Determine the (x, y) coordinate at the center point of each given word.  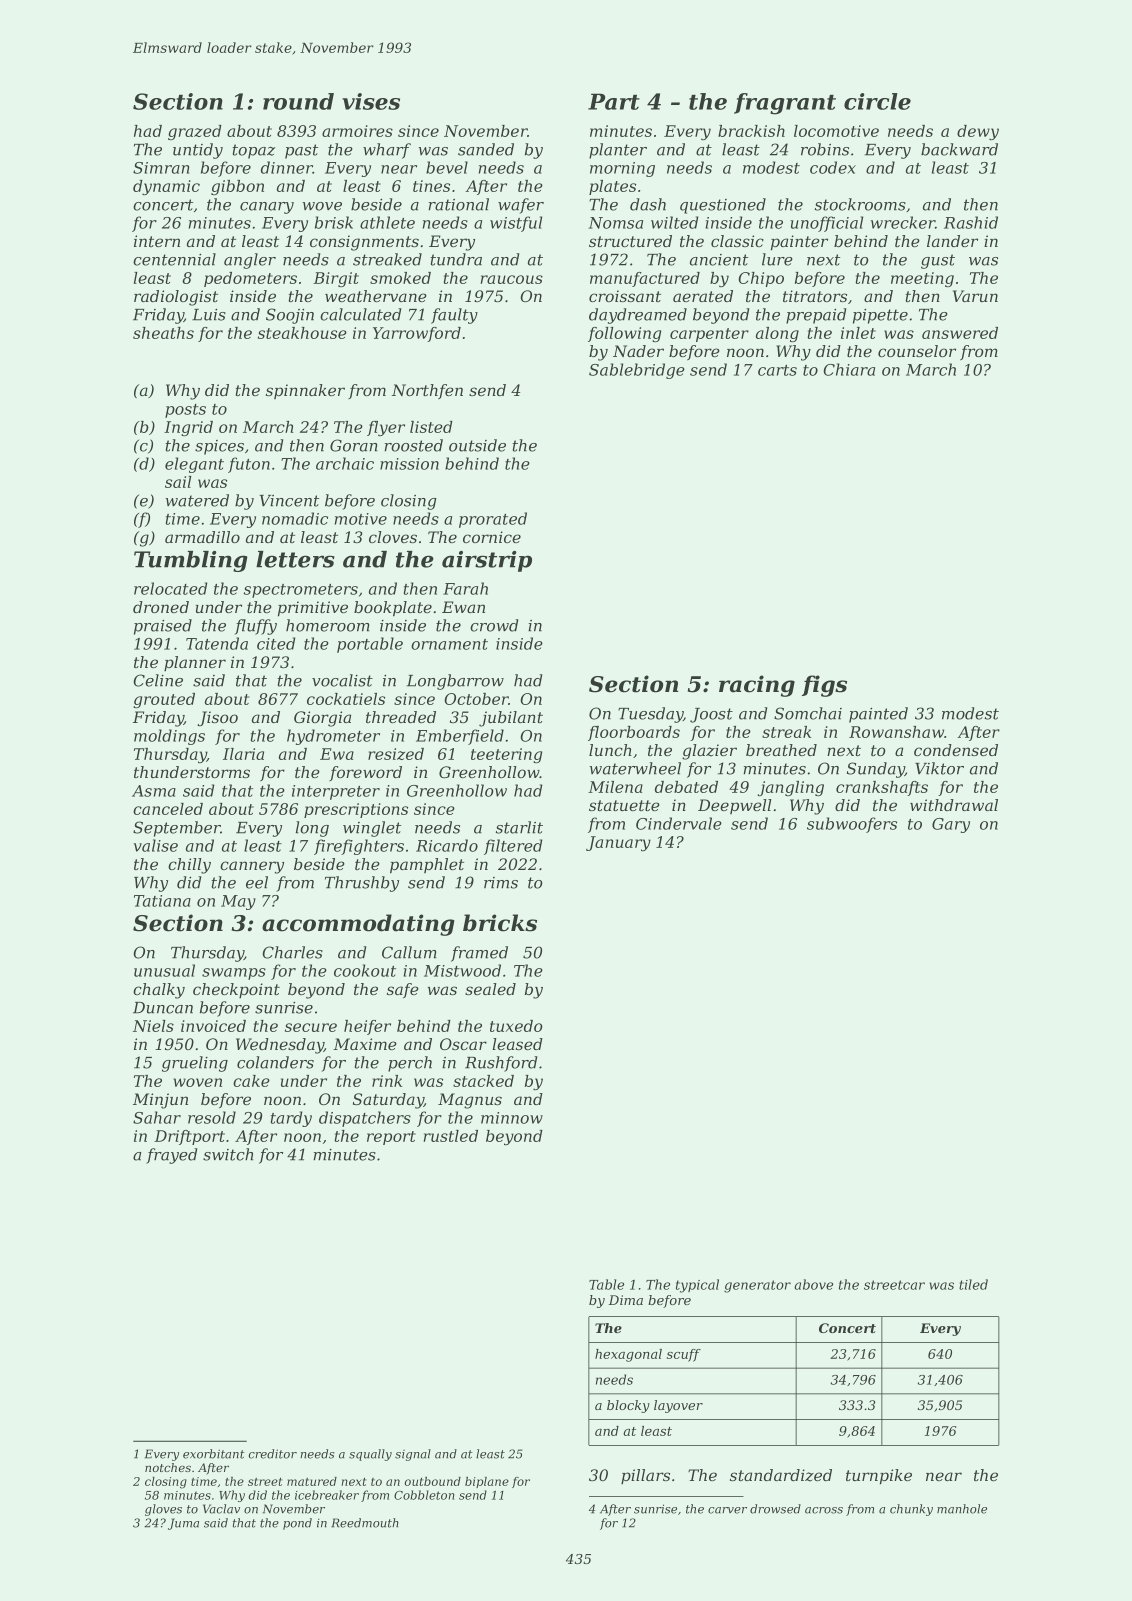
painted (878, 715)
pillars (645, 1476)
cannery (252, 867)
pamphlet (427, 866)
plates (612, 187)
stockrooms (860, 204)
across (824, 1510)
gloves (163, 1510)
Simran (161, 168)
